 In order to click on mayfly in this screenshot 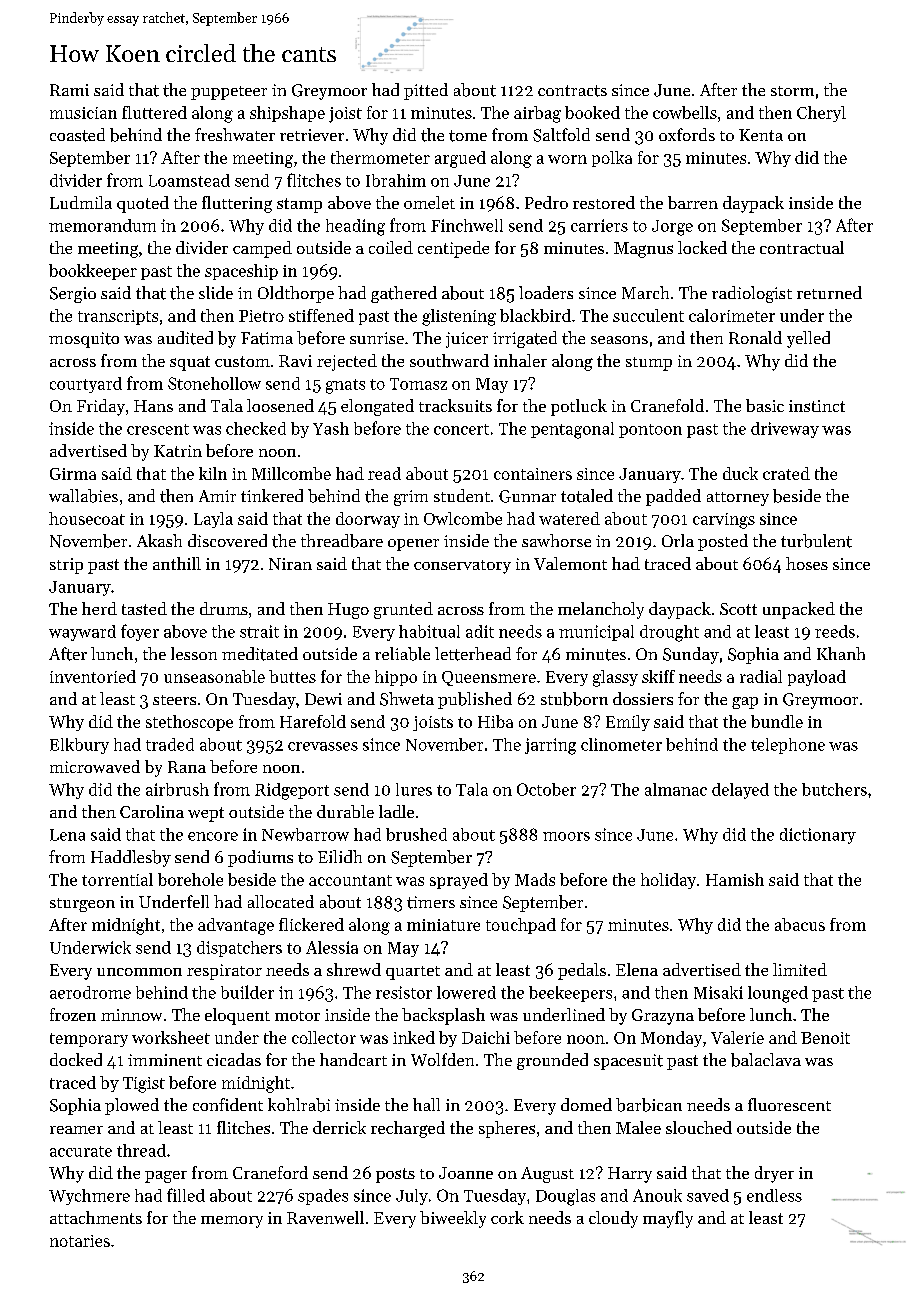, I will do `click(668, 1219)`.
